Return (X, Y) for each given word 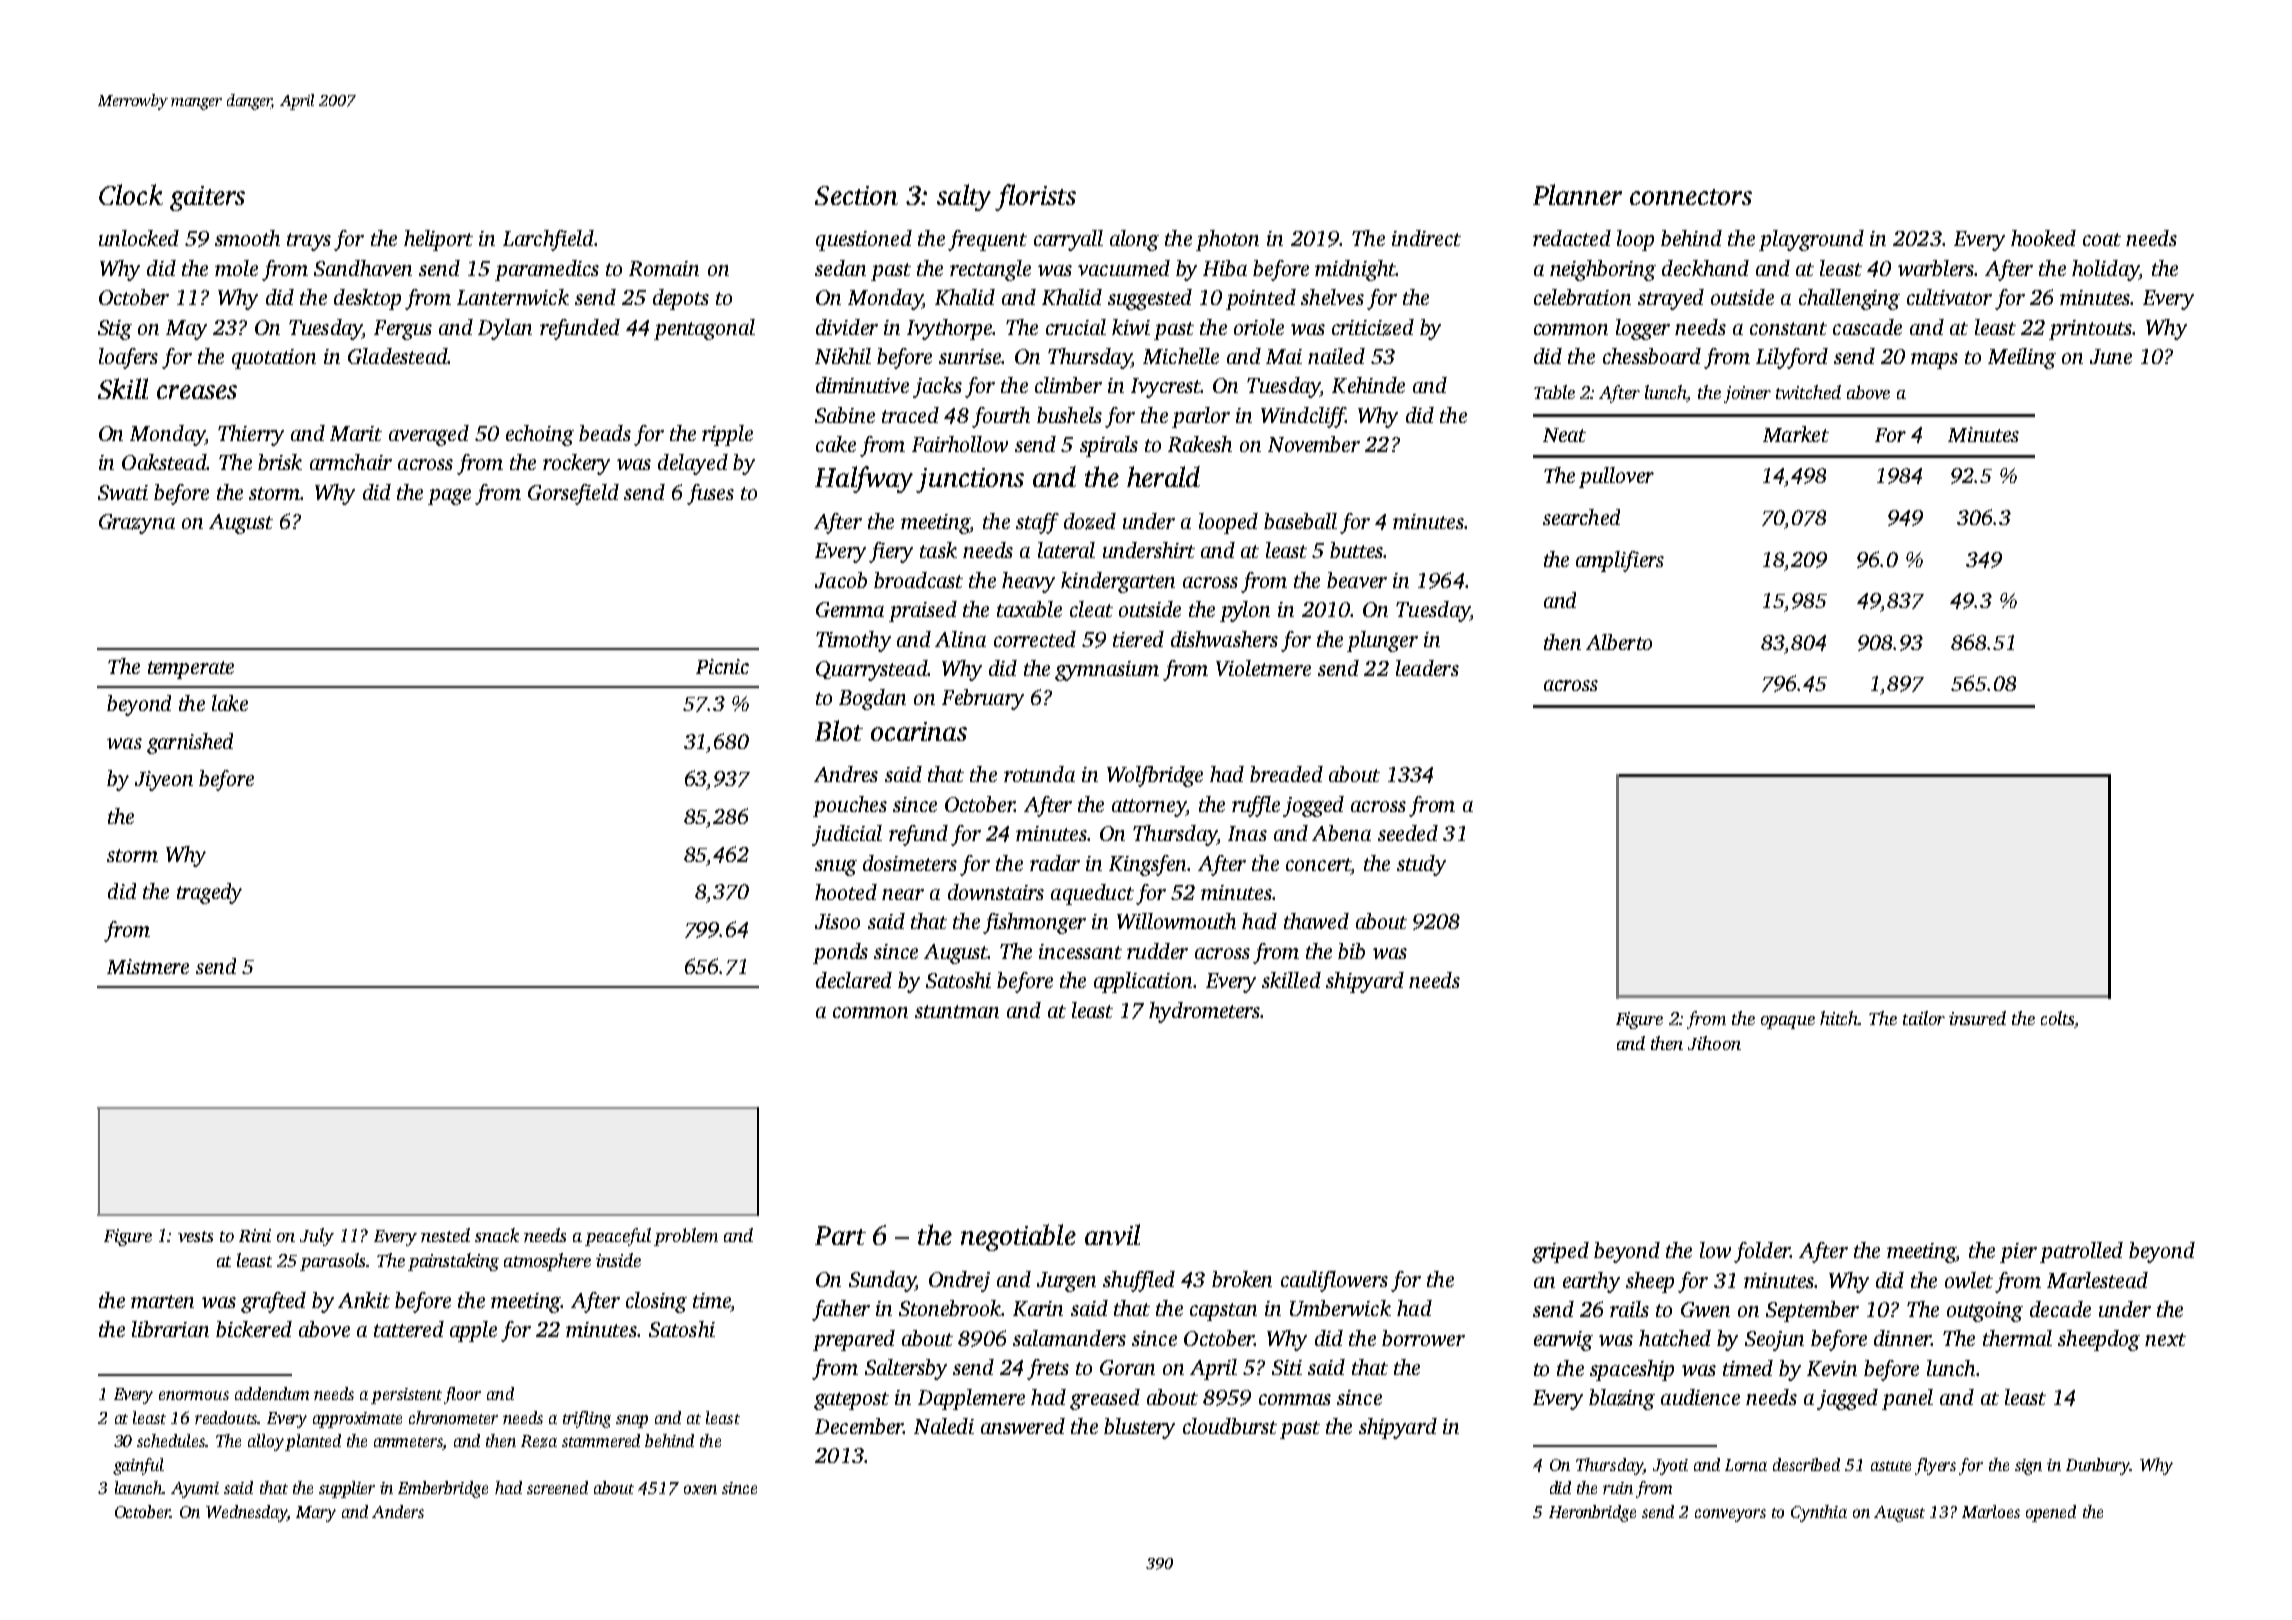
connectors (1691, 197)
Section (856, 195)
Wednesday (246, 1513)
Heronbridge (1592, 1513)
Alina (960, 639)
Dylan (505, 329)
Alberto (1619, 642)
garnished (190, 743)
